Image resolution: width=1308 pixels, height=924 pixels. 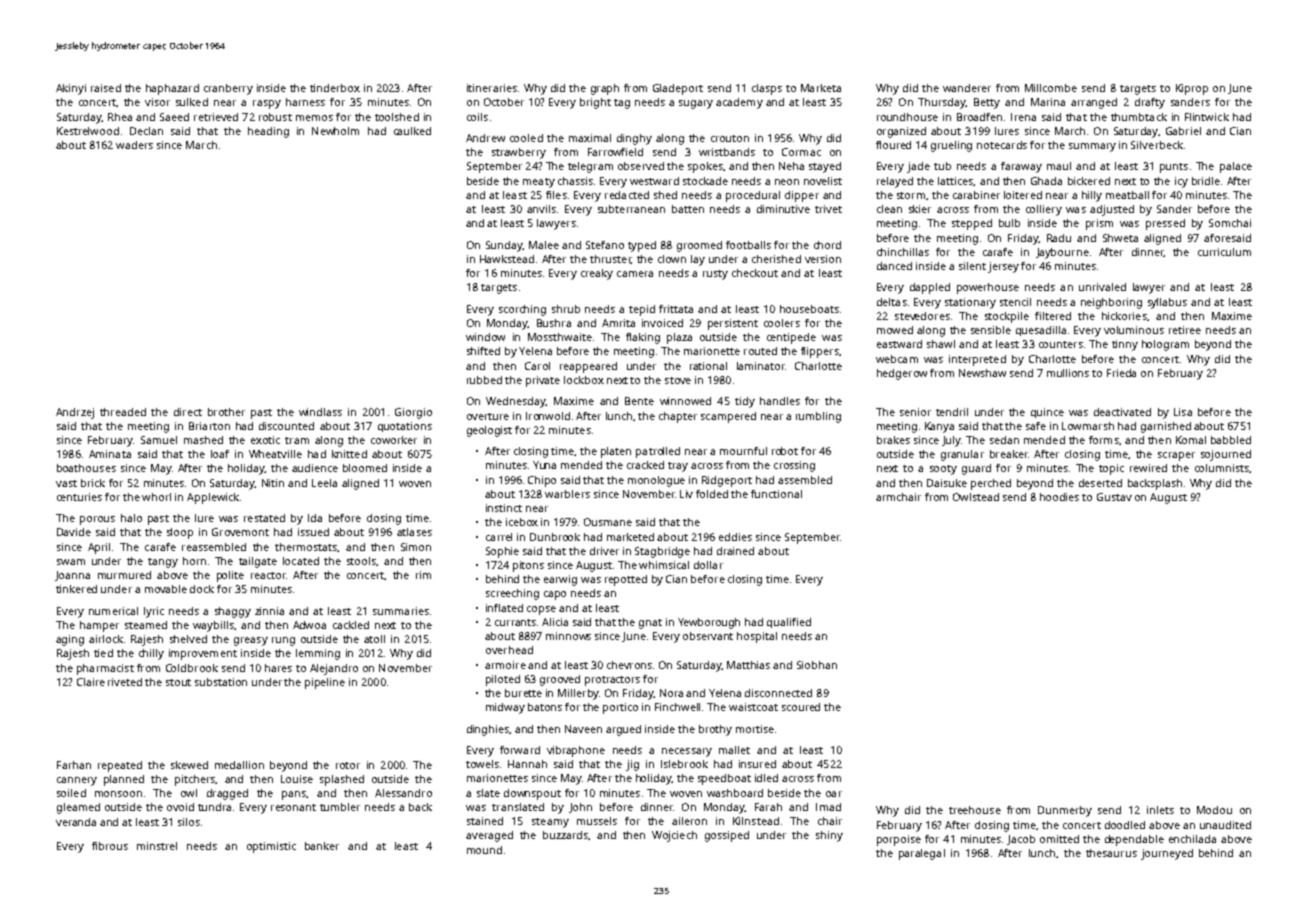 What do you see at coordinates (492, 88) in the page?
I see `itineraries` at bounding box center [492, 88].
